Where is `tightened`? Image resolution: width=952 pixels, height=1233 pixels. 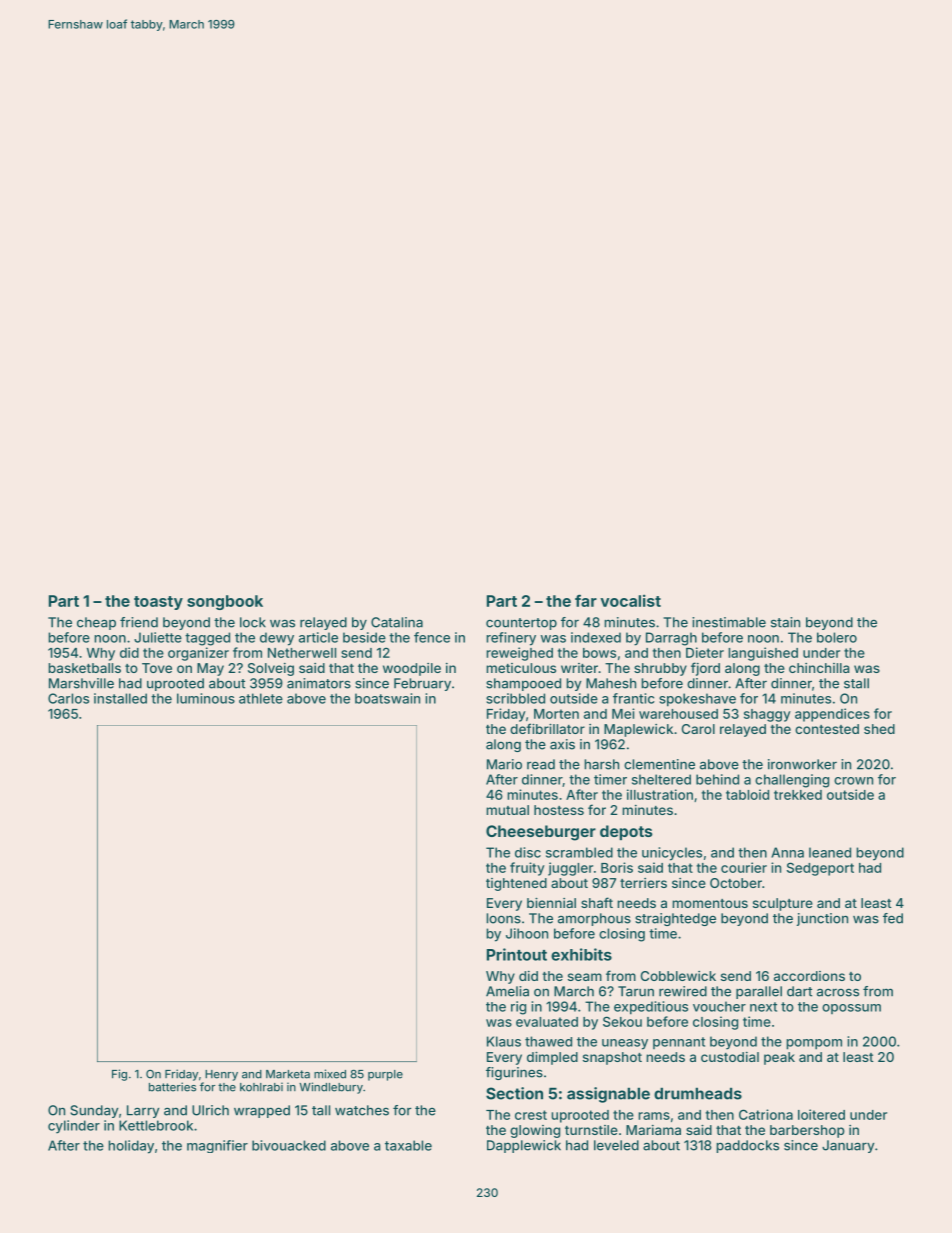
tightened is located at coordinates (516, 884).
